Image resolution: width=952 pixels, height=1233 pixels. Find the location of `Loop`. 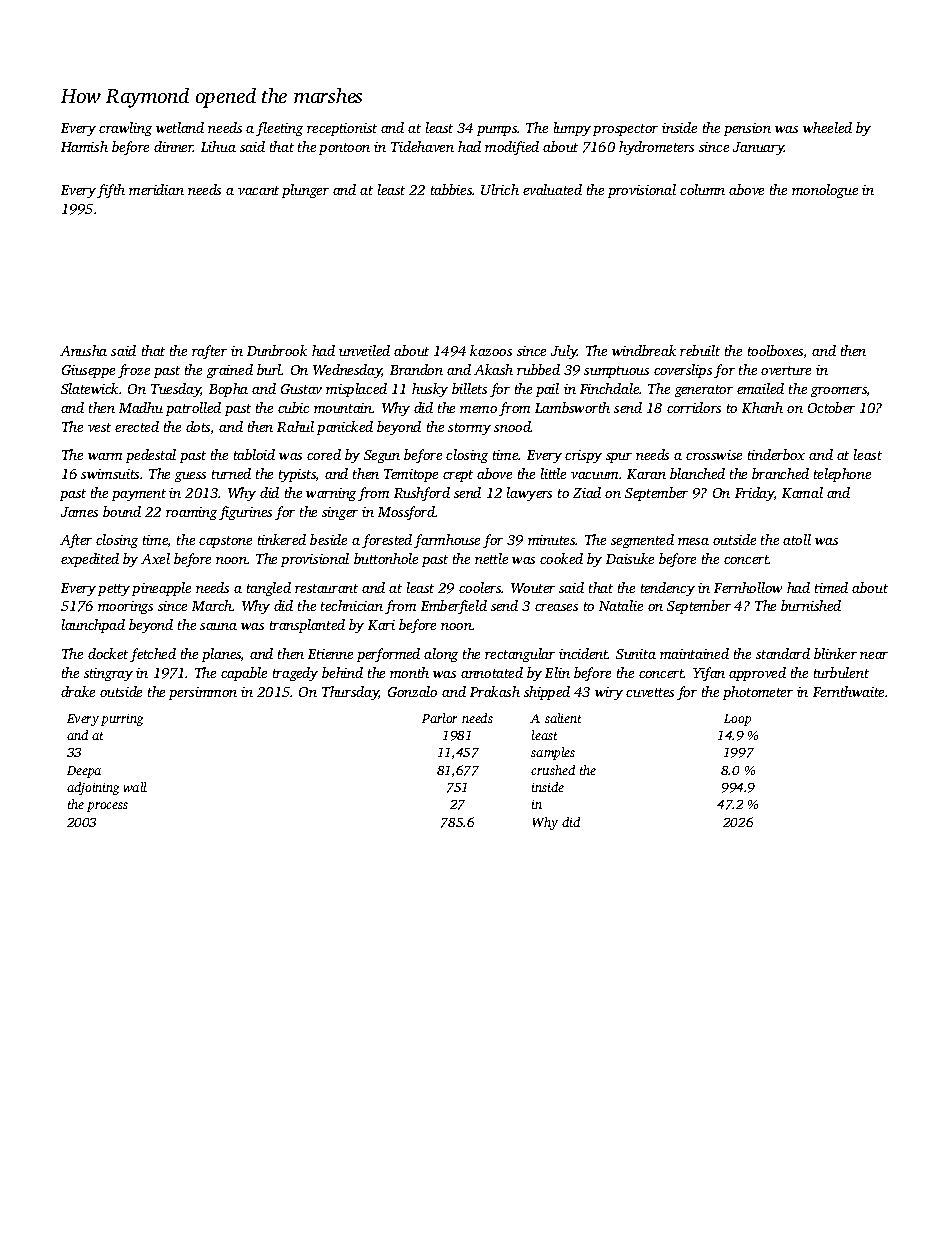

Loop is located at coordinates (737, 720).
